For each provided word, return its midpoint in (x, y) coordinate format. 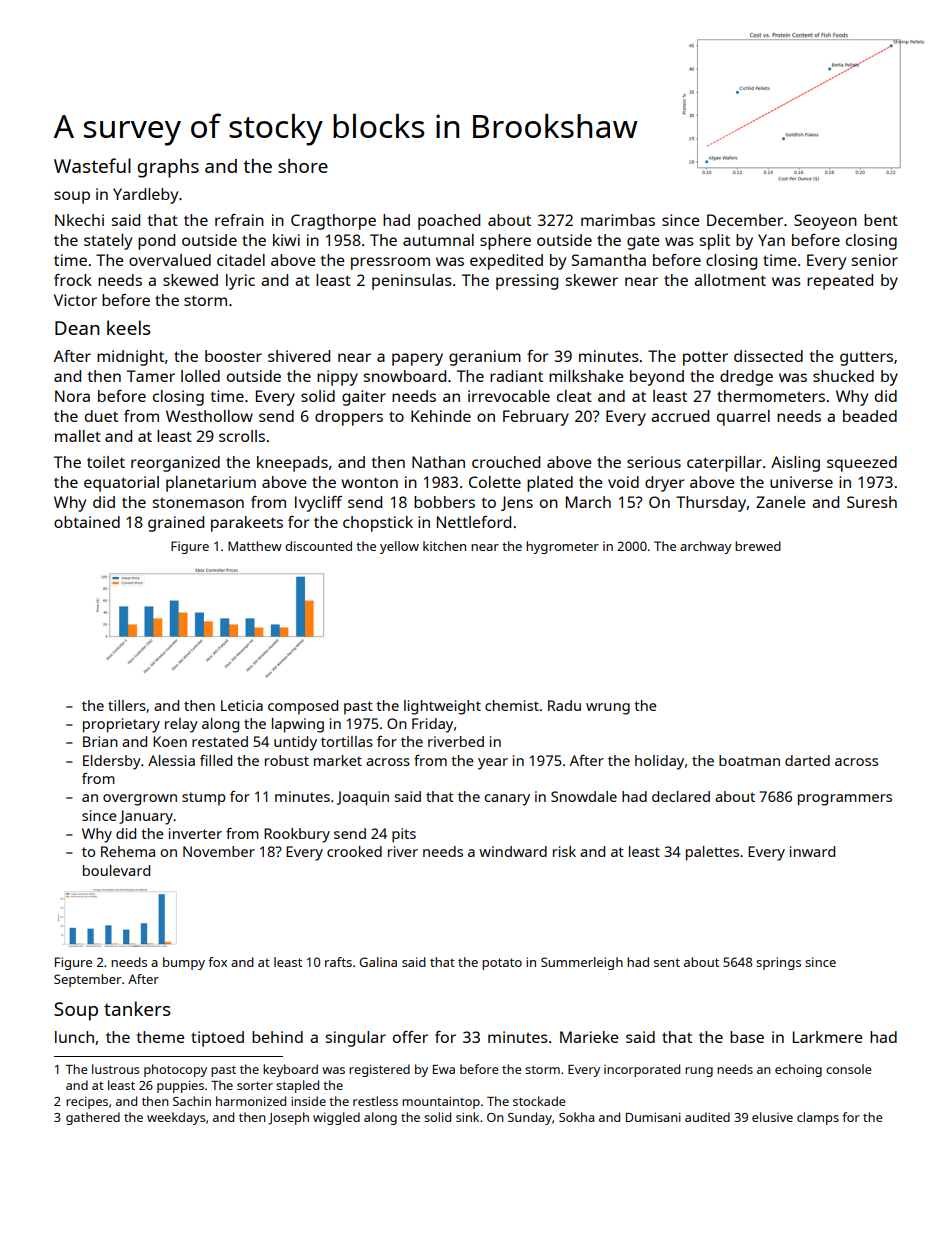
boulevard (116, 870)
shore (303, 166)
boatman (749, 760)
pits (404, 835)
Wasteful (92, 165)
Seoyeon (825, 222)
